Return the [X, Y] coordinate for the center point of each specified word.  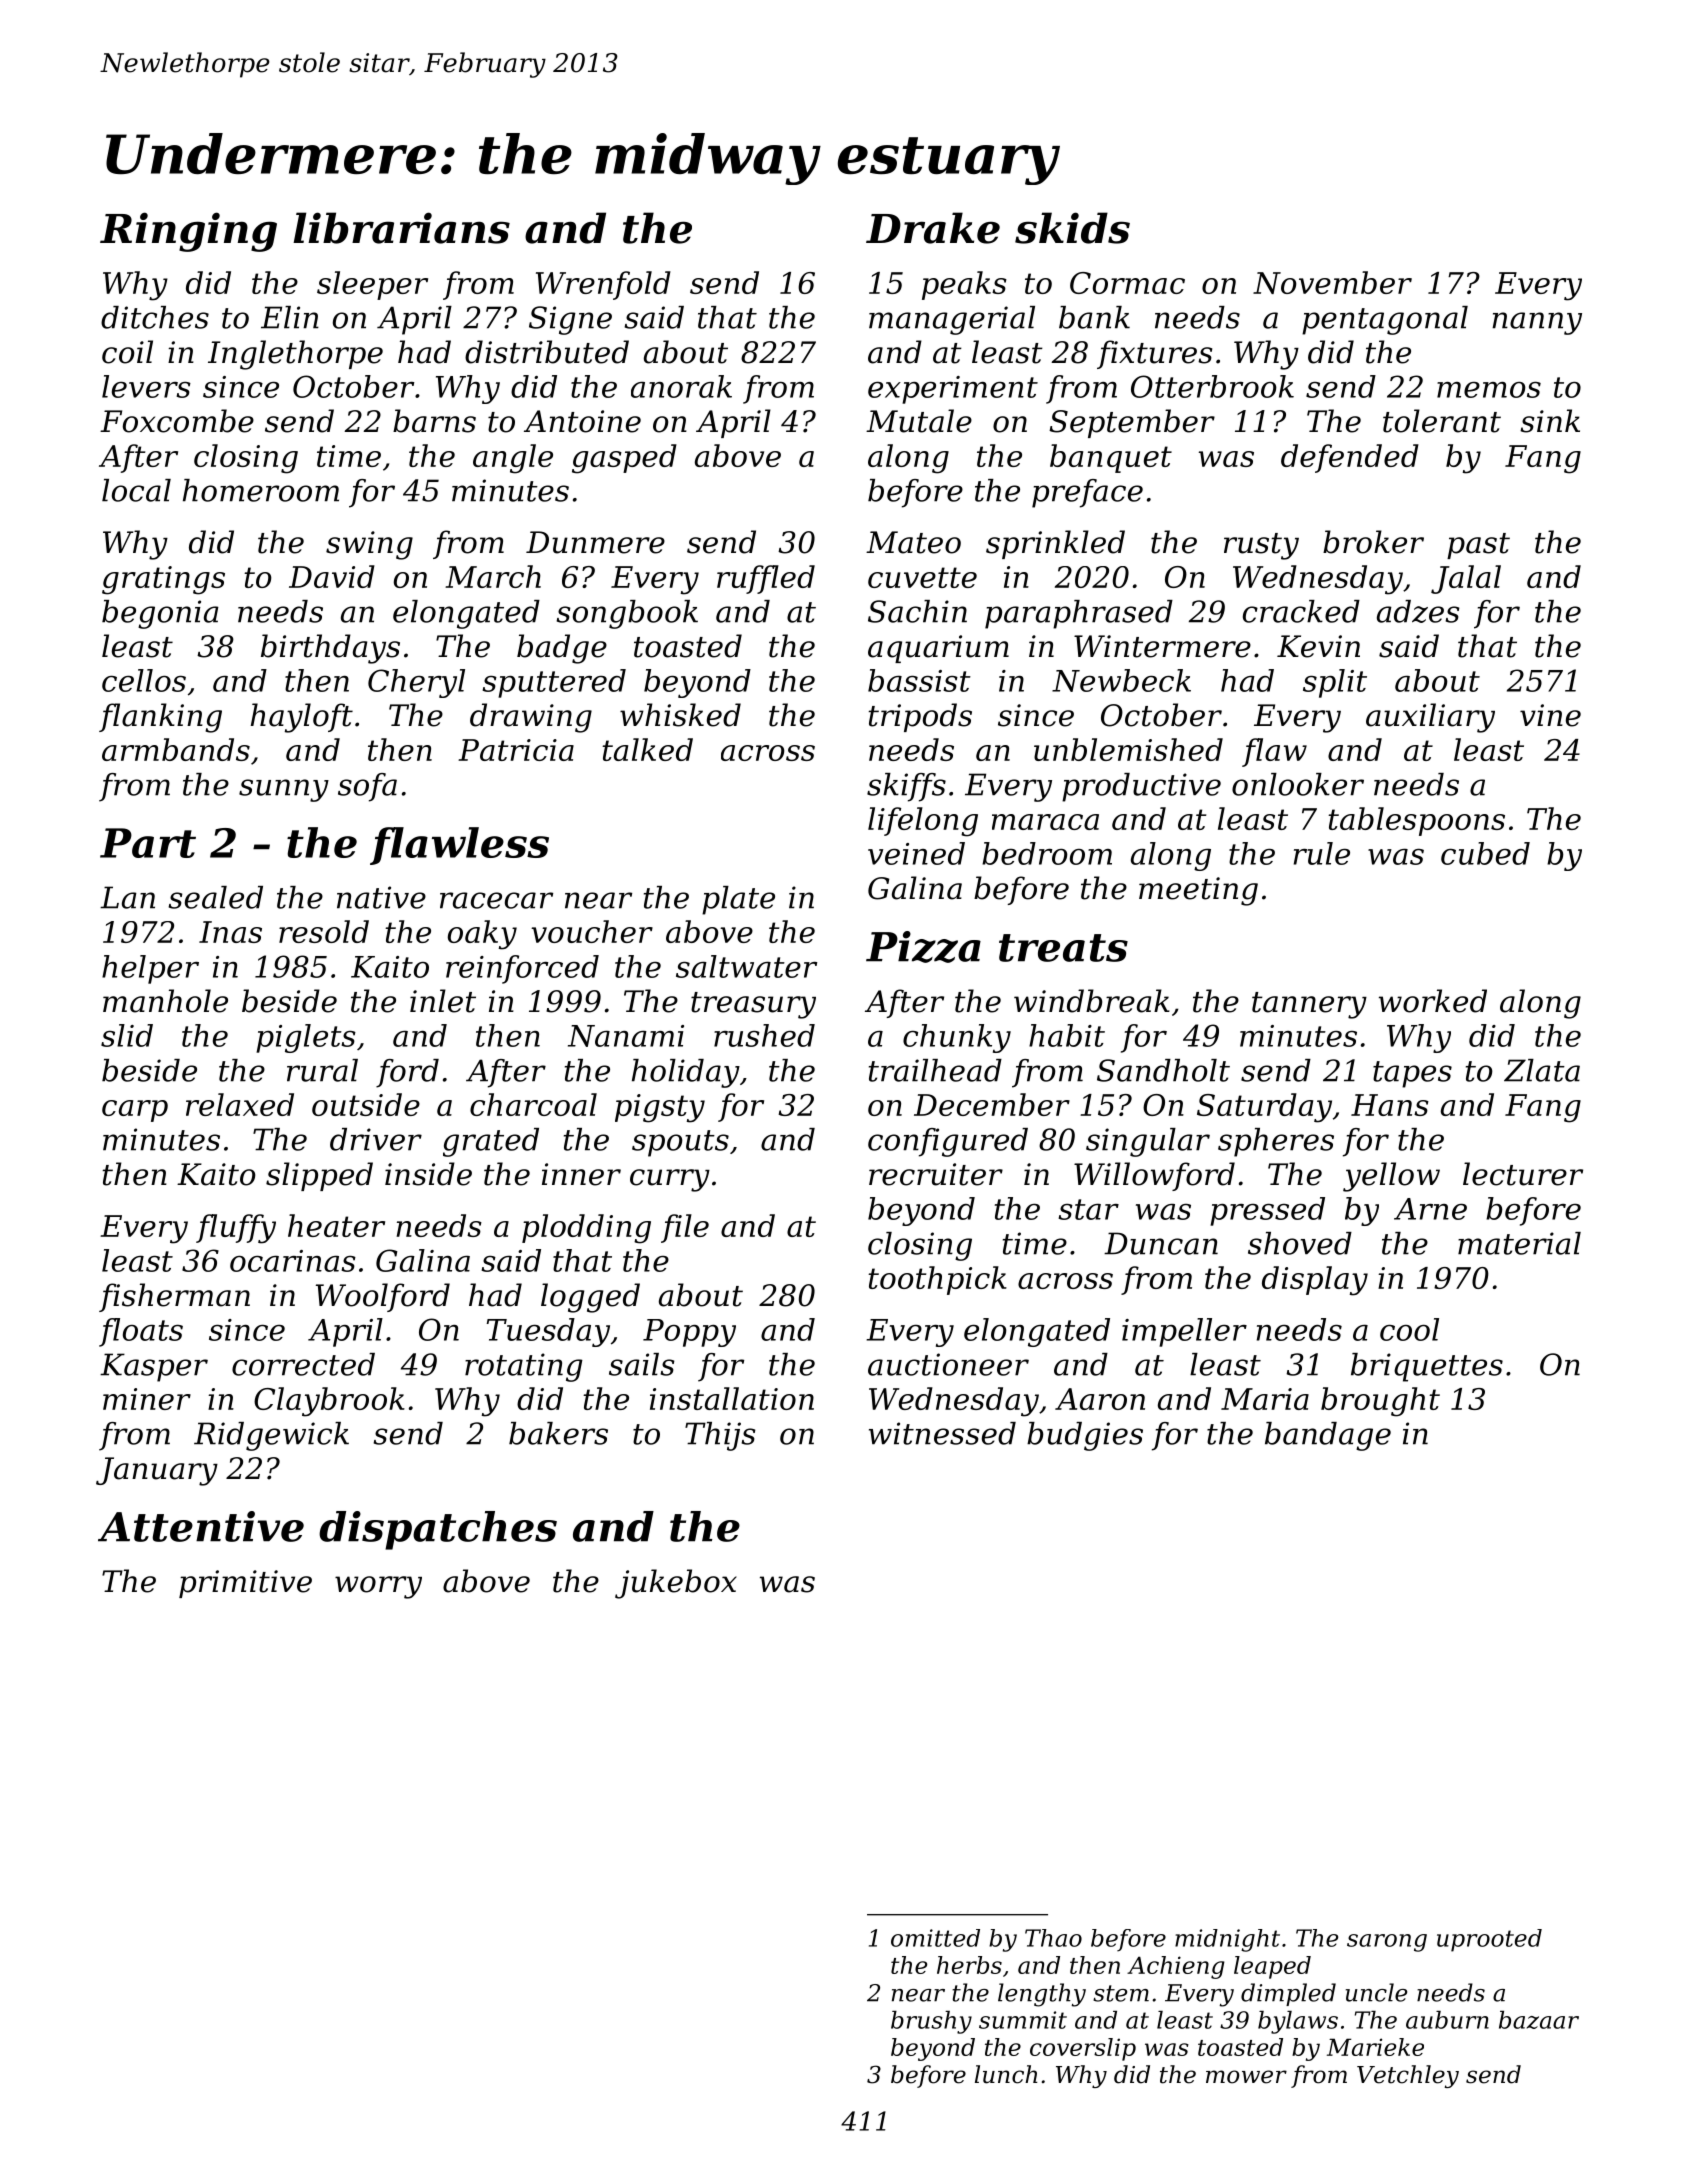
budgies [1085, 1436]
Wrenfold [603, 285]
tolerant [1442, 421]
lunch [1006, 2074]
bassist [919, 680]
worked [1433, 1001]
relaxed [240, 1104]
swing [369, 545]
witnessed [942, 1433]
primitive [245, 1584]
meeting [1198, 891]
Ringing [188, 232]
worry [378, 1587]
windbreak [1092, 1001]
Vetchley [1408, 2076]
